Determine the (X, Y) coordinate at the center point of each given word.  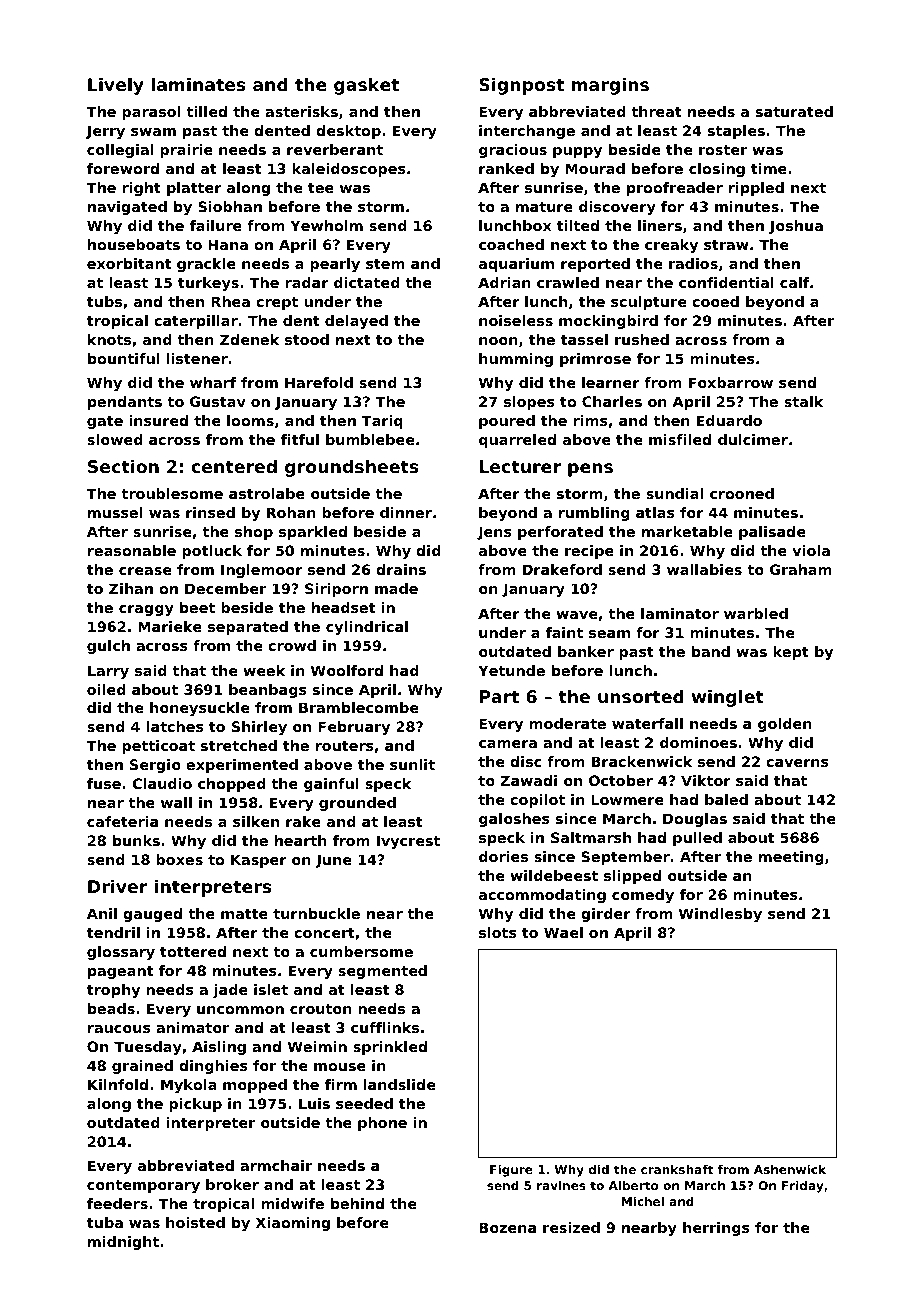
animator (192, 1027)
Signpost (521, 86)
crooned (742, 493)
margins (610, 86)
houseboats (134, 244)
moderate (567, 723)
